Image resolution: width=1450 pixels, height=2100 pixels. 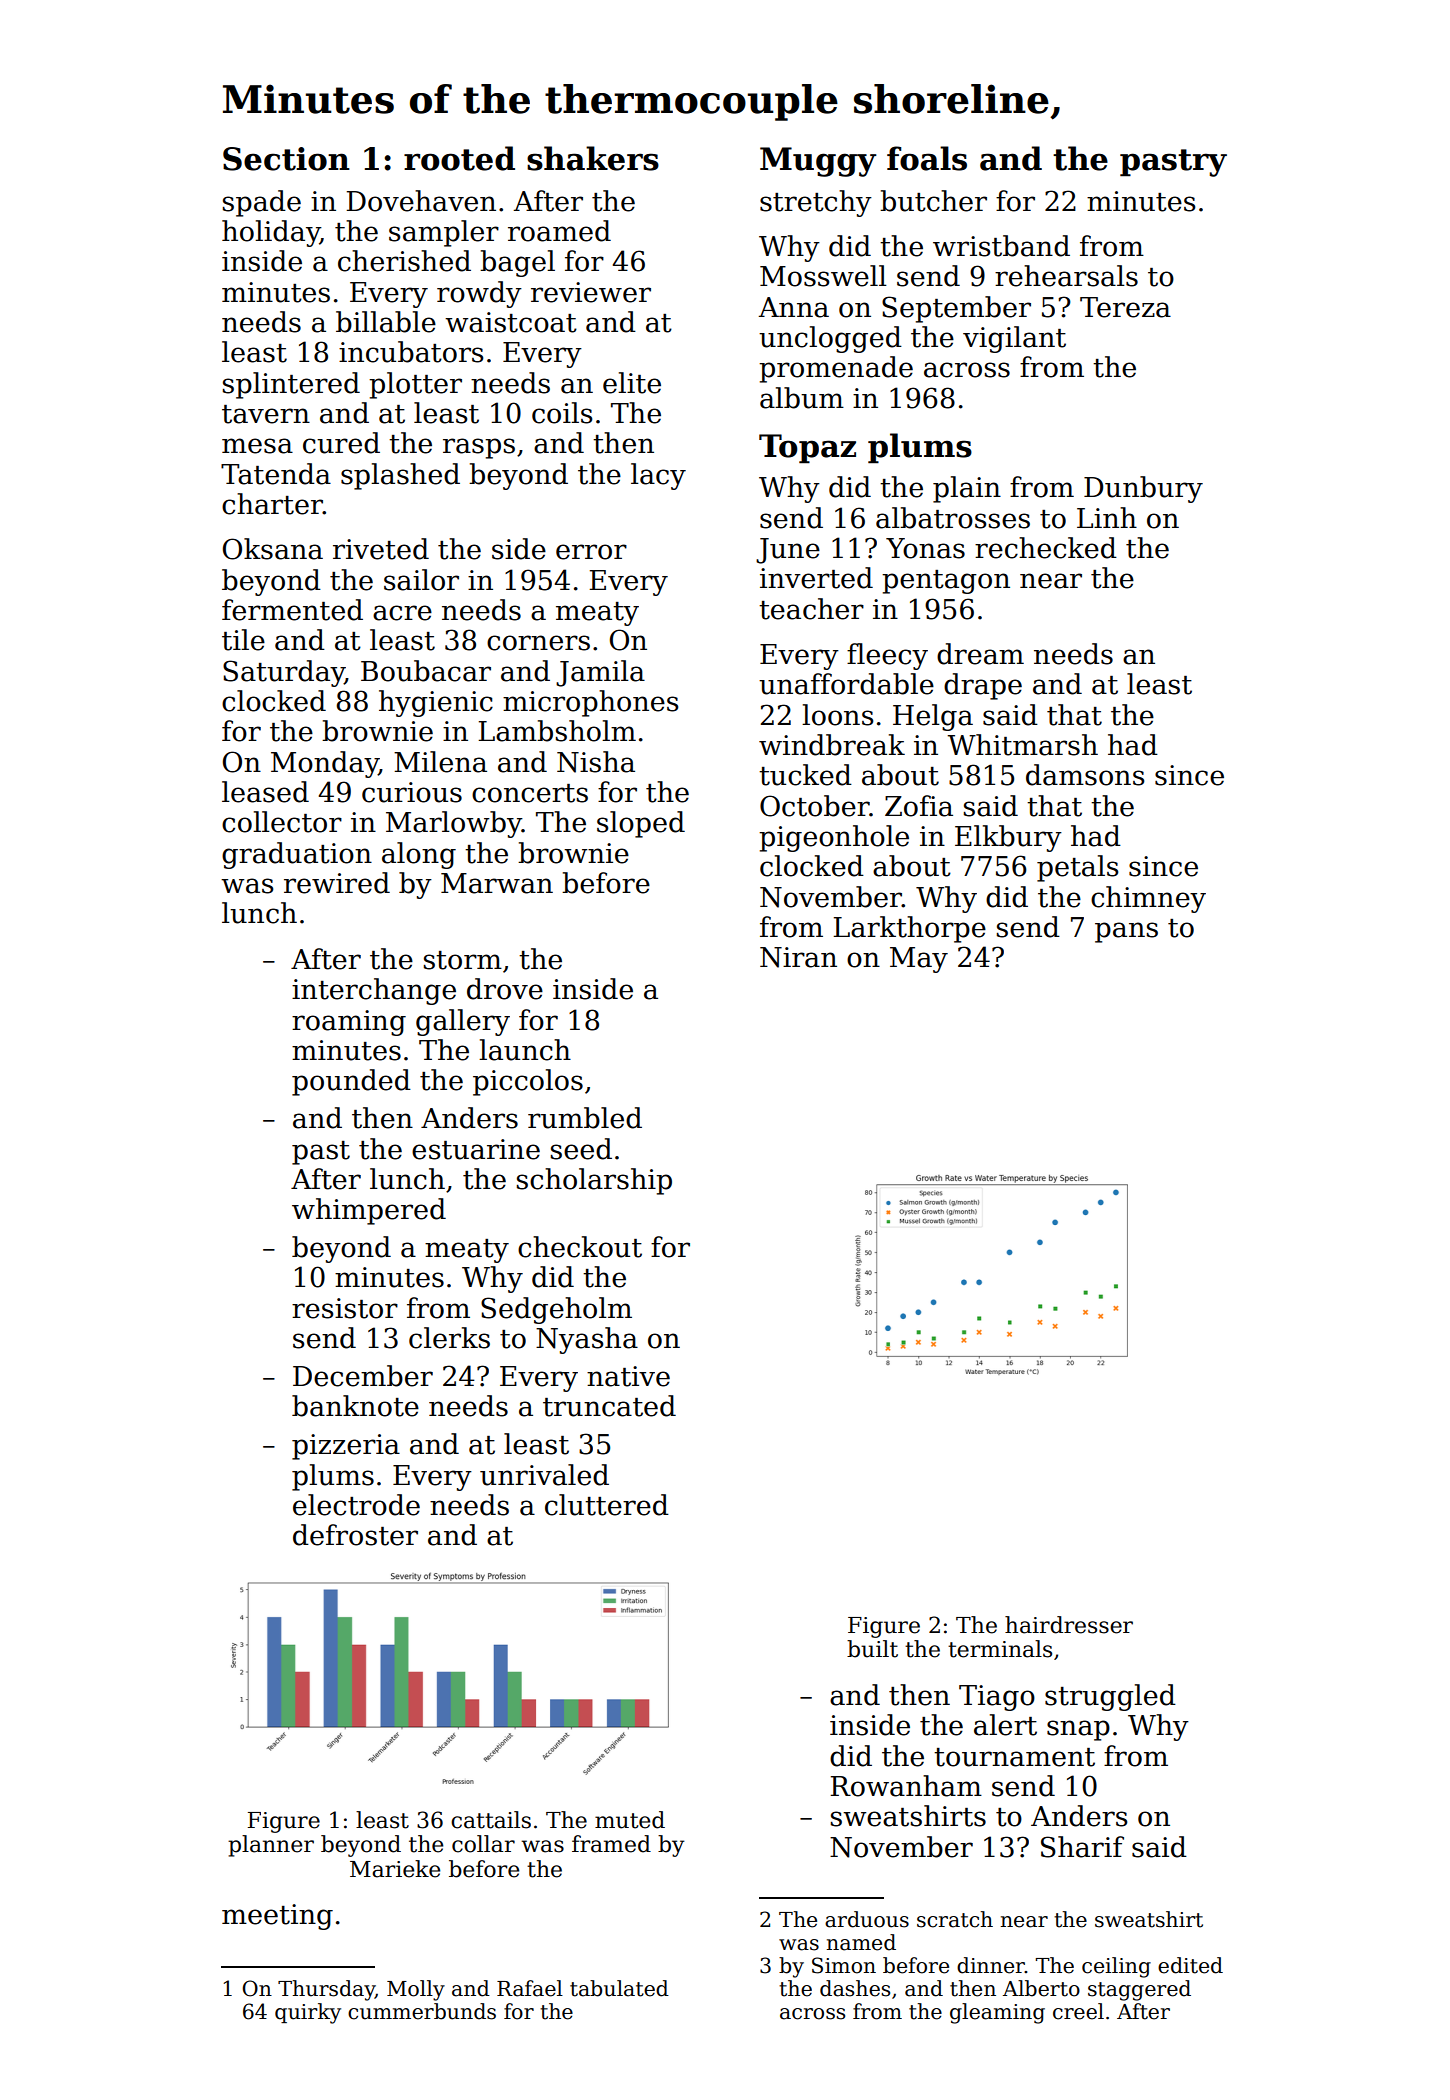 I want to click on meeting, so click(x=277, y=1917).
